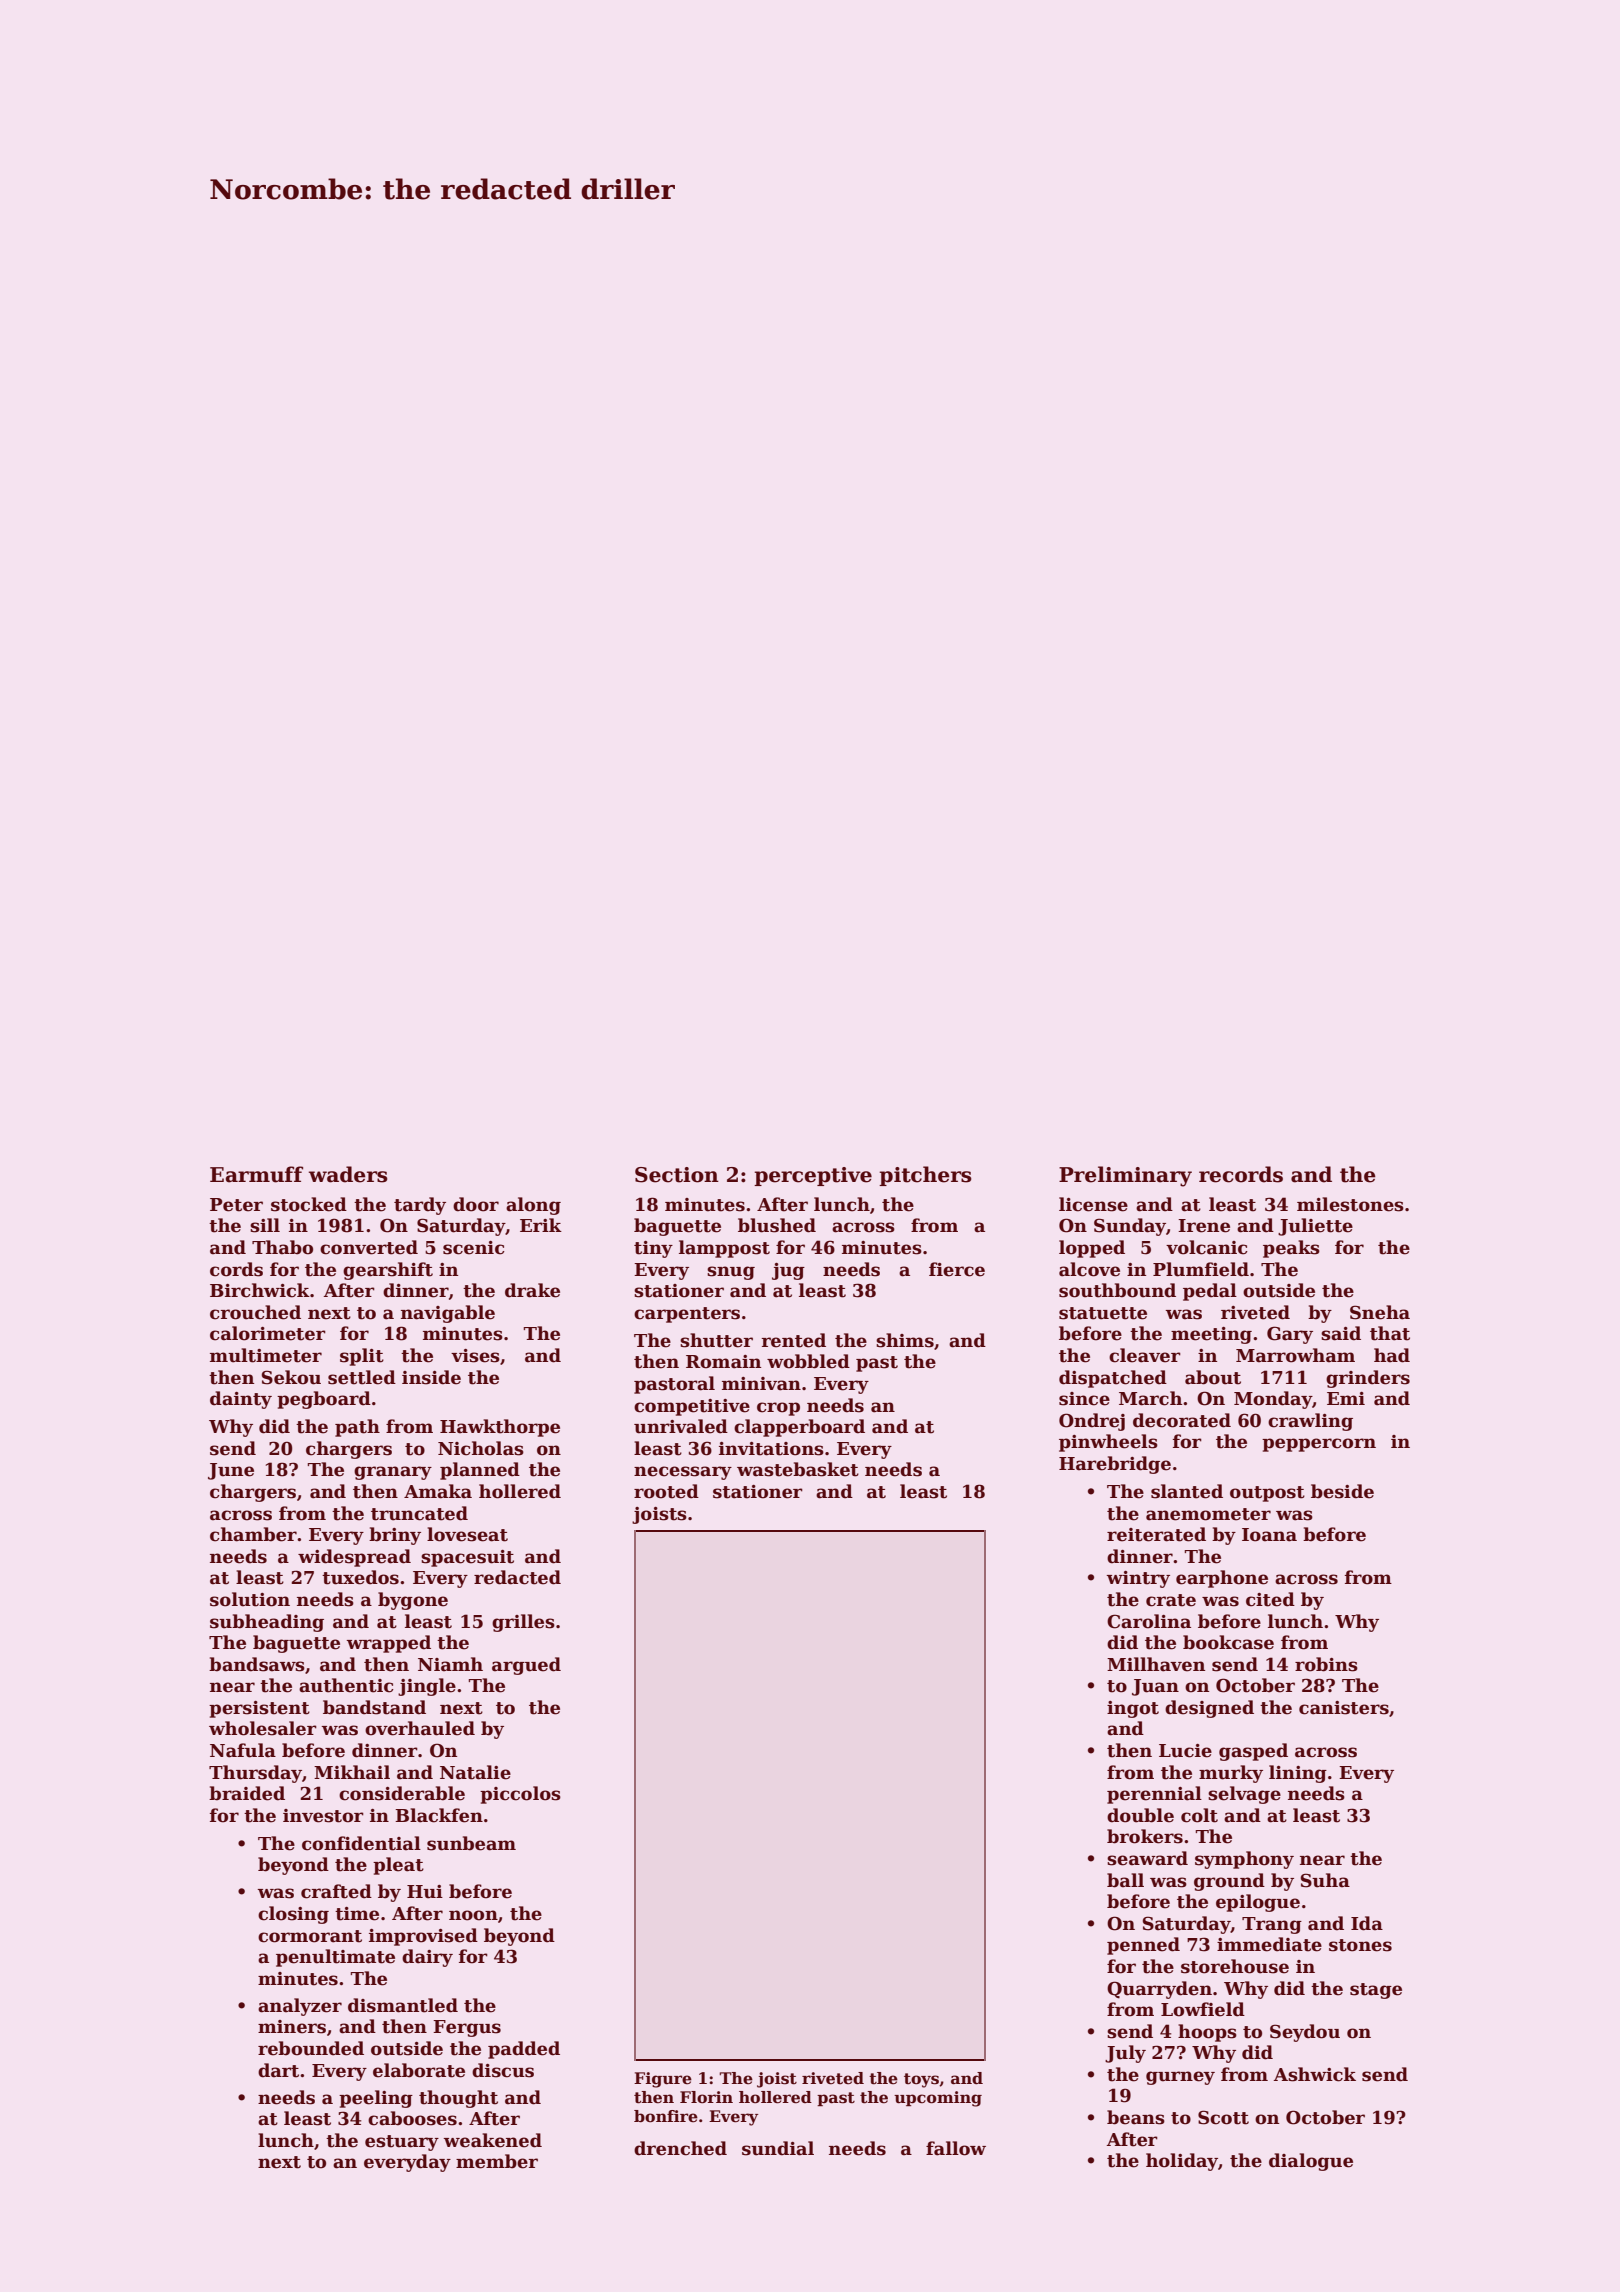  What do you see at coordinates (524, 2050) in the image?
I see `padded` at bounding box center [524, 2050].
